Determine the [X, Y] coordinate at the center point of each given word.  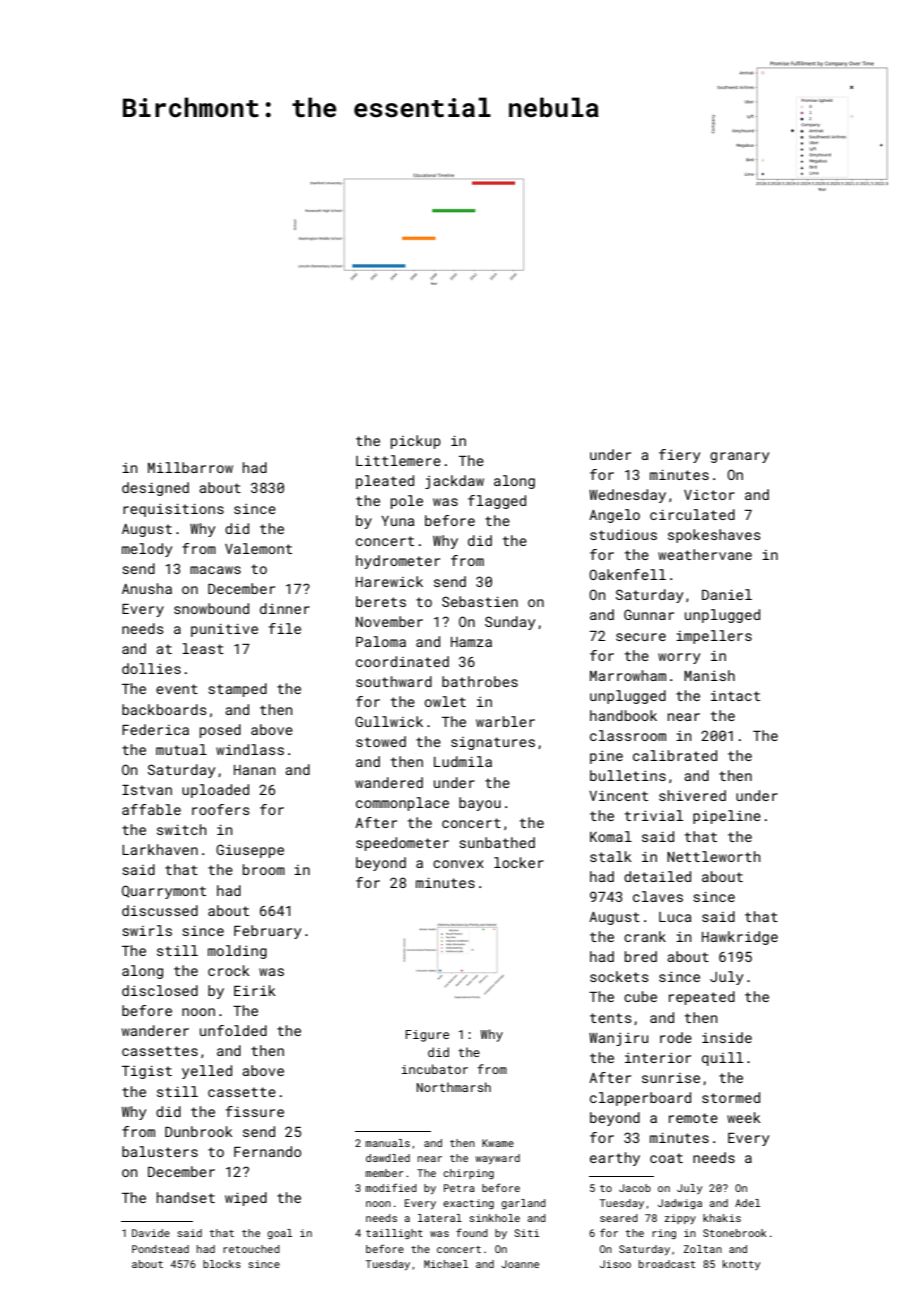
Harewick [389, 581]
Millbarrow [190, 467]
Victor [709, 495]
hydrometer [398, 562]
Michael [446, 1264]
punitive [224, 630]
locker [519, 862]
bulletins [628, 775]
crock [229, 970]
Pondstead [160, 1249]
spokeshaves [714, 536]
